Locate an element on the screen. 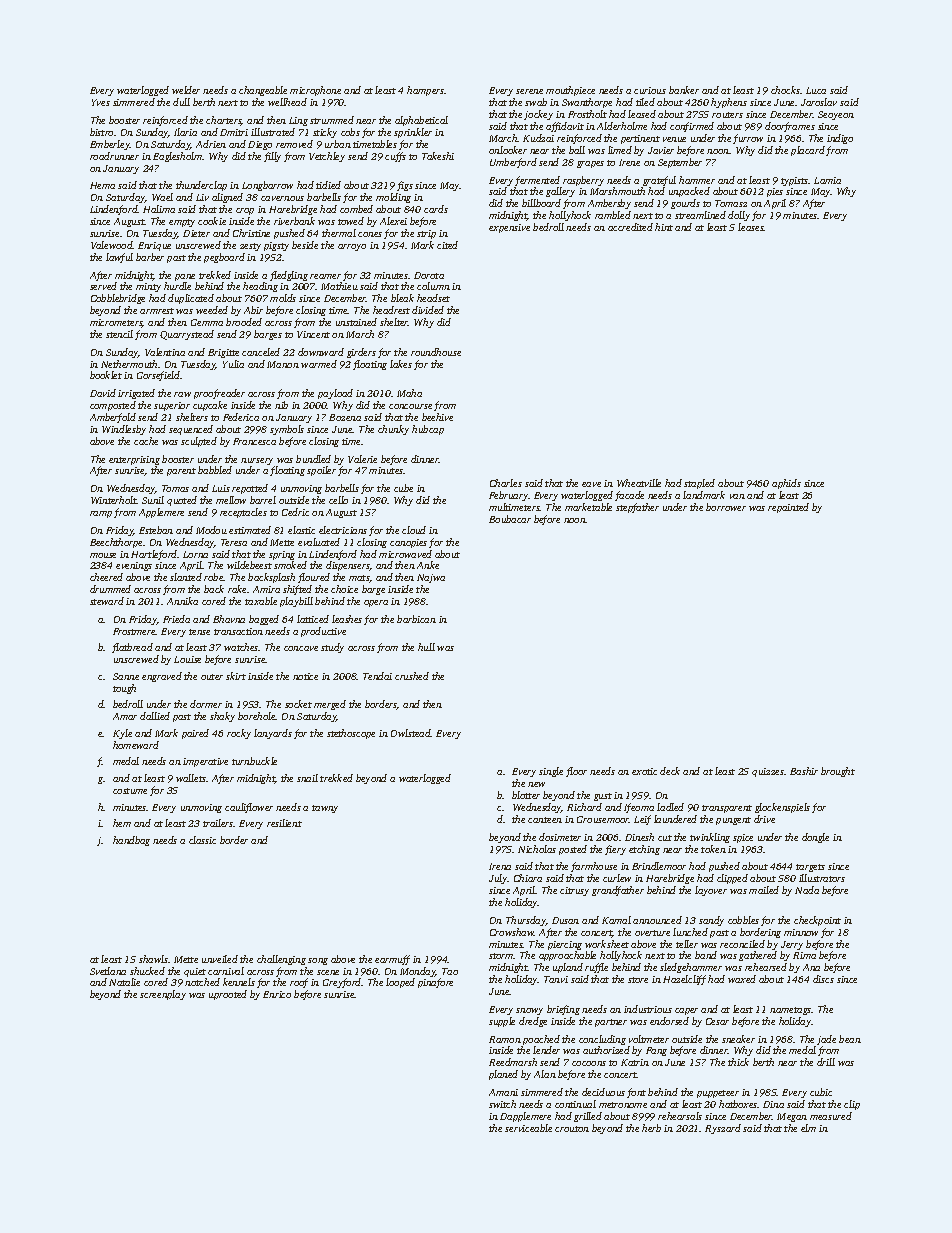 The height and width of the screenshot is (1233, 952). Natalie is located at coordinates (124, 982).
